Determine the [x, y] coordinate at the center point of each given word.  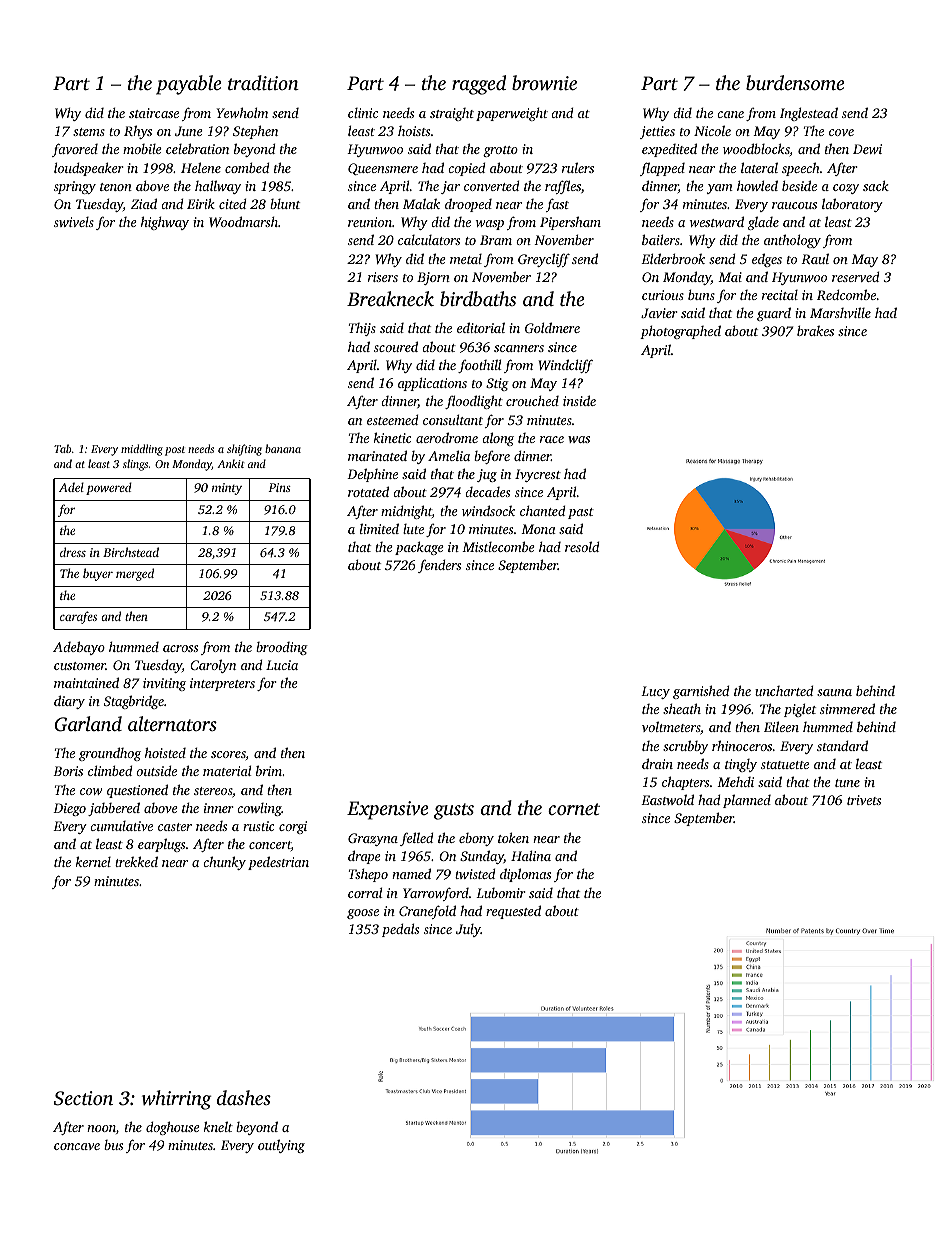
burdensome [795, 82]
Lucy [655, 692]
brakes [815, 330]
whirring [176, 1100]
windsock [488, 510]
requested [513, 912]
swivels [74, 222]
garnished [701, 692]
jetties [657, 132]
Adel [71, 487]
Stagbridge [134, 702]
